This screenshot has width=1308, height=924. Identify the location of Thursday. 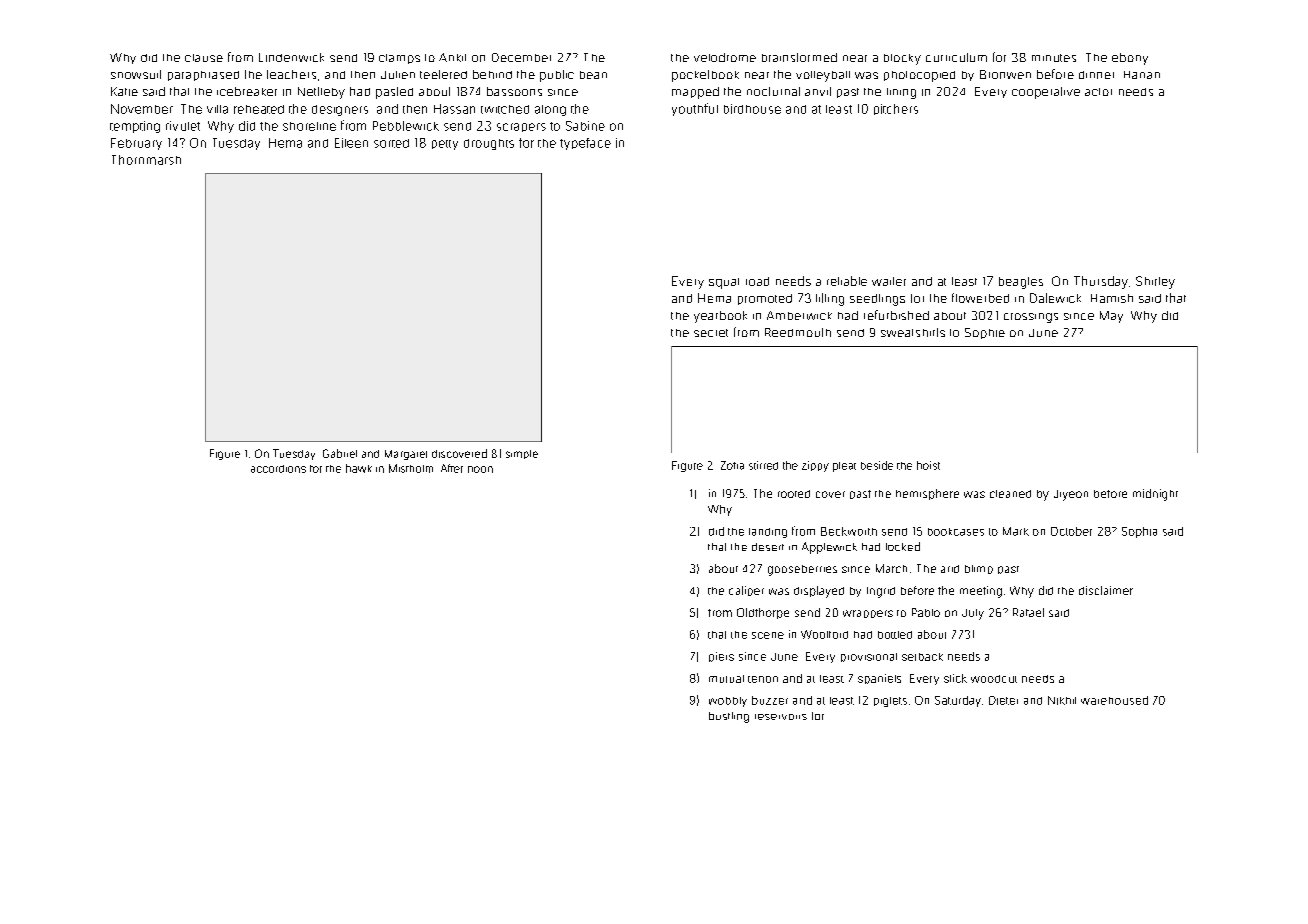
(1101, 282).
